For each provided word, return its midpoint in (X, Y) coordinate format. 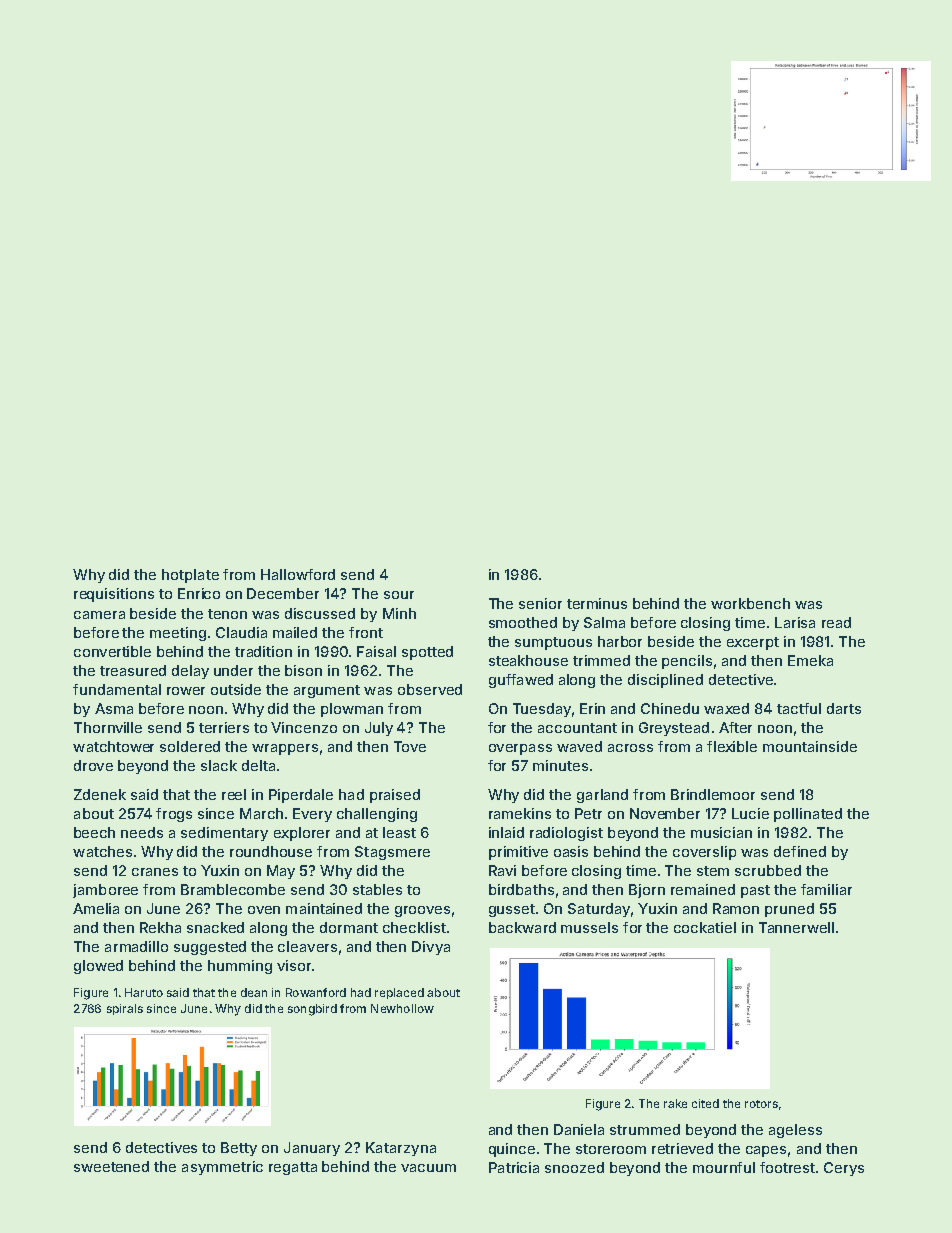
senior (540, 603)
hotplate (190, 576)
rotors (761, 1104)
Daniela (579, 1129)
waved (579, 746)
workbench (750, 603)
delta (258, 765)
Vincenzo (304, 727)
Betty (239, 1149)
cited (705, 1103)
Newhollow (402, 1008)
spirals (125, 1009)
